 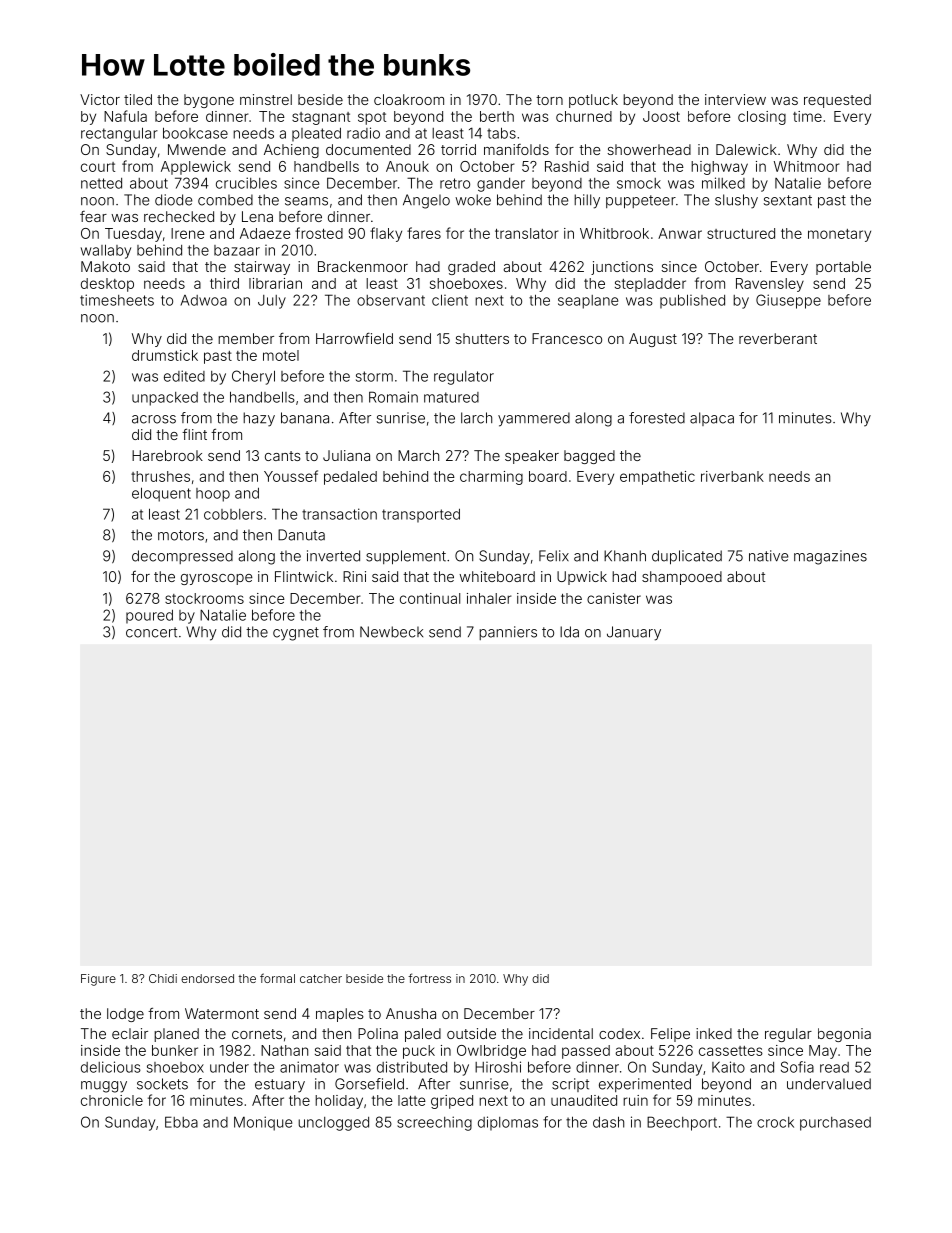 I want to click on minstrel, so click(x=266, y=99).
